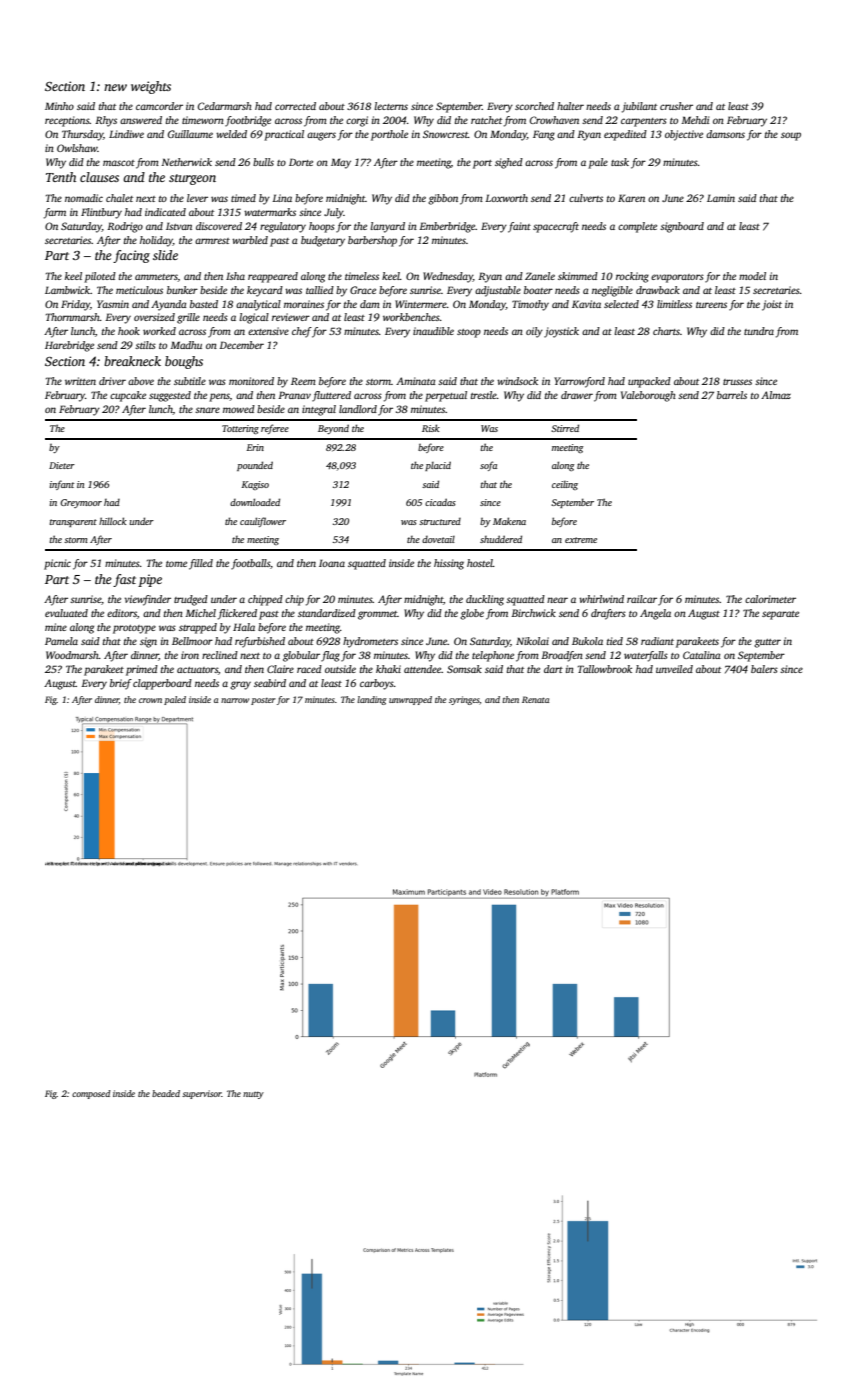  Describe the element at coordinates (332, 563) in the screenshot. I see `Ioana` at that location.
